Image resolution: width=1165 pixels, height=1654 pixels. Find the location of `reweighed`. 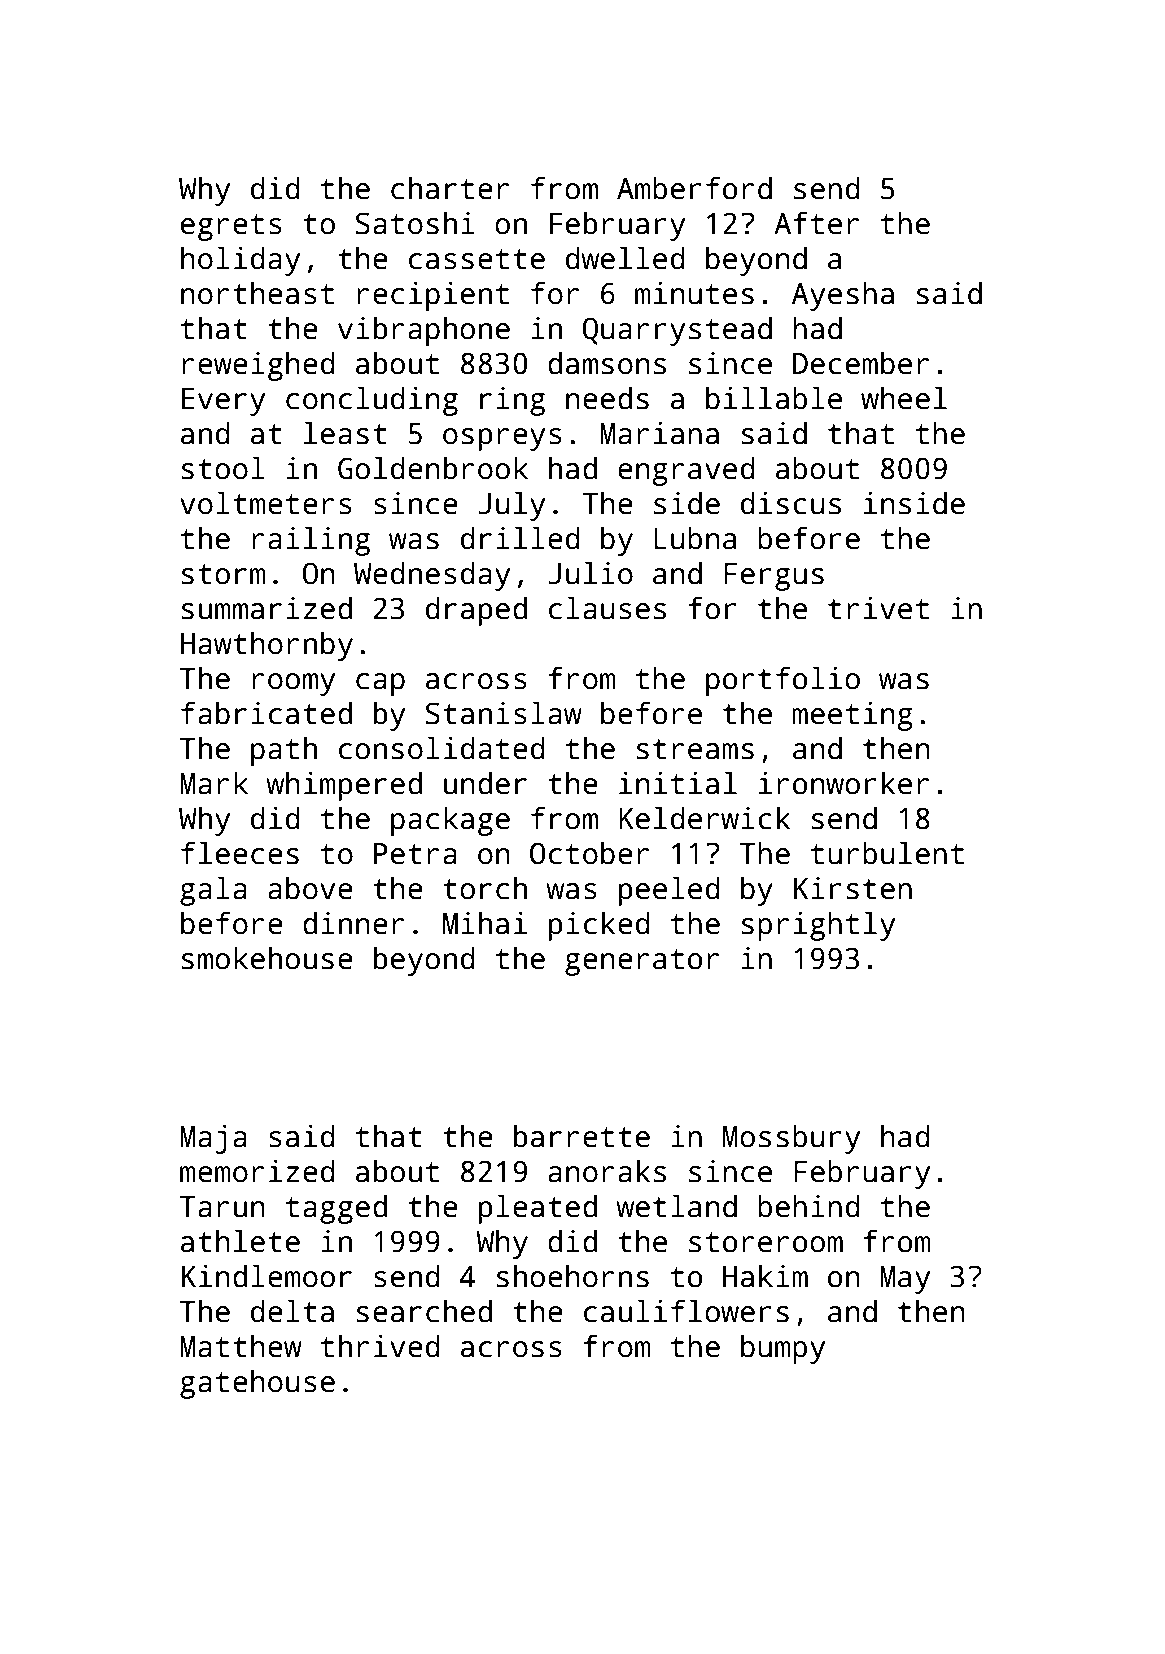

reweighed is located at coordinates (258, 366).
